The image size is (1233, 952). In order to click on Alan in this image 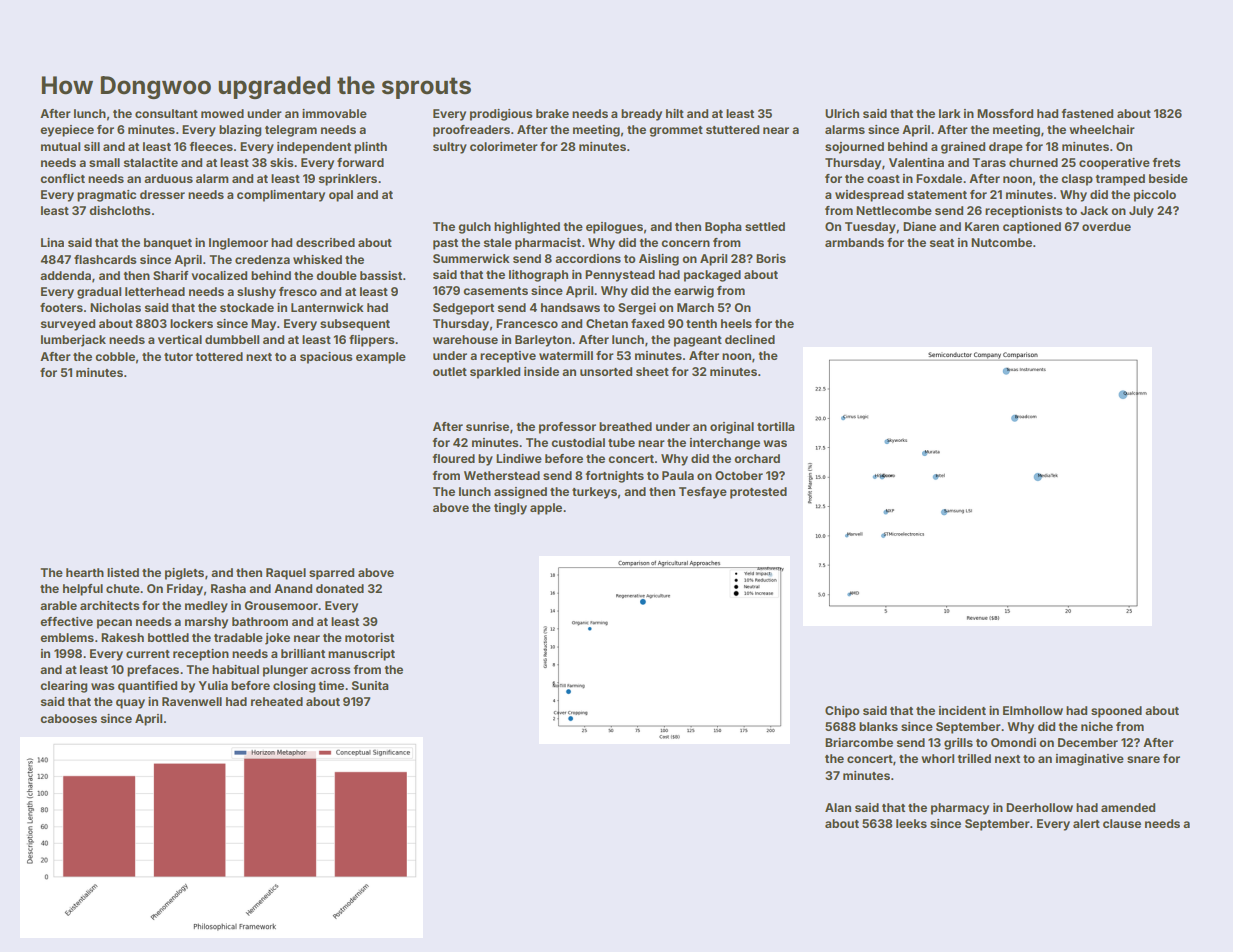, I will do `click(838, 807)`.
